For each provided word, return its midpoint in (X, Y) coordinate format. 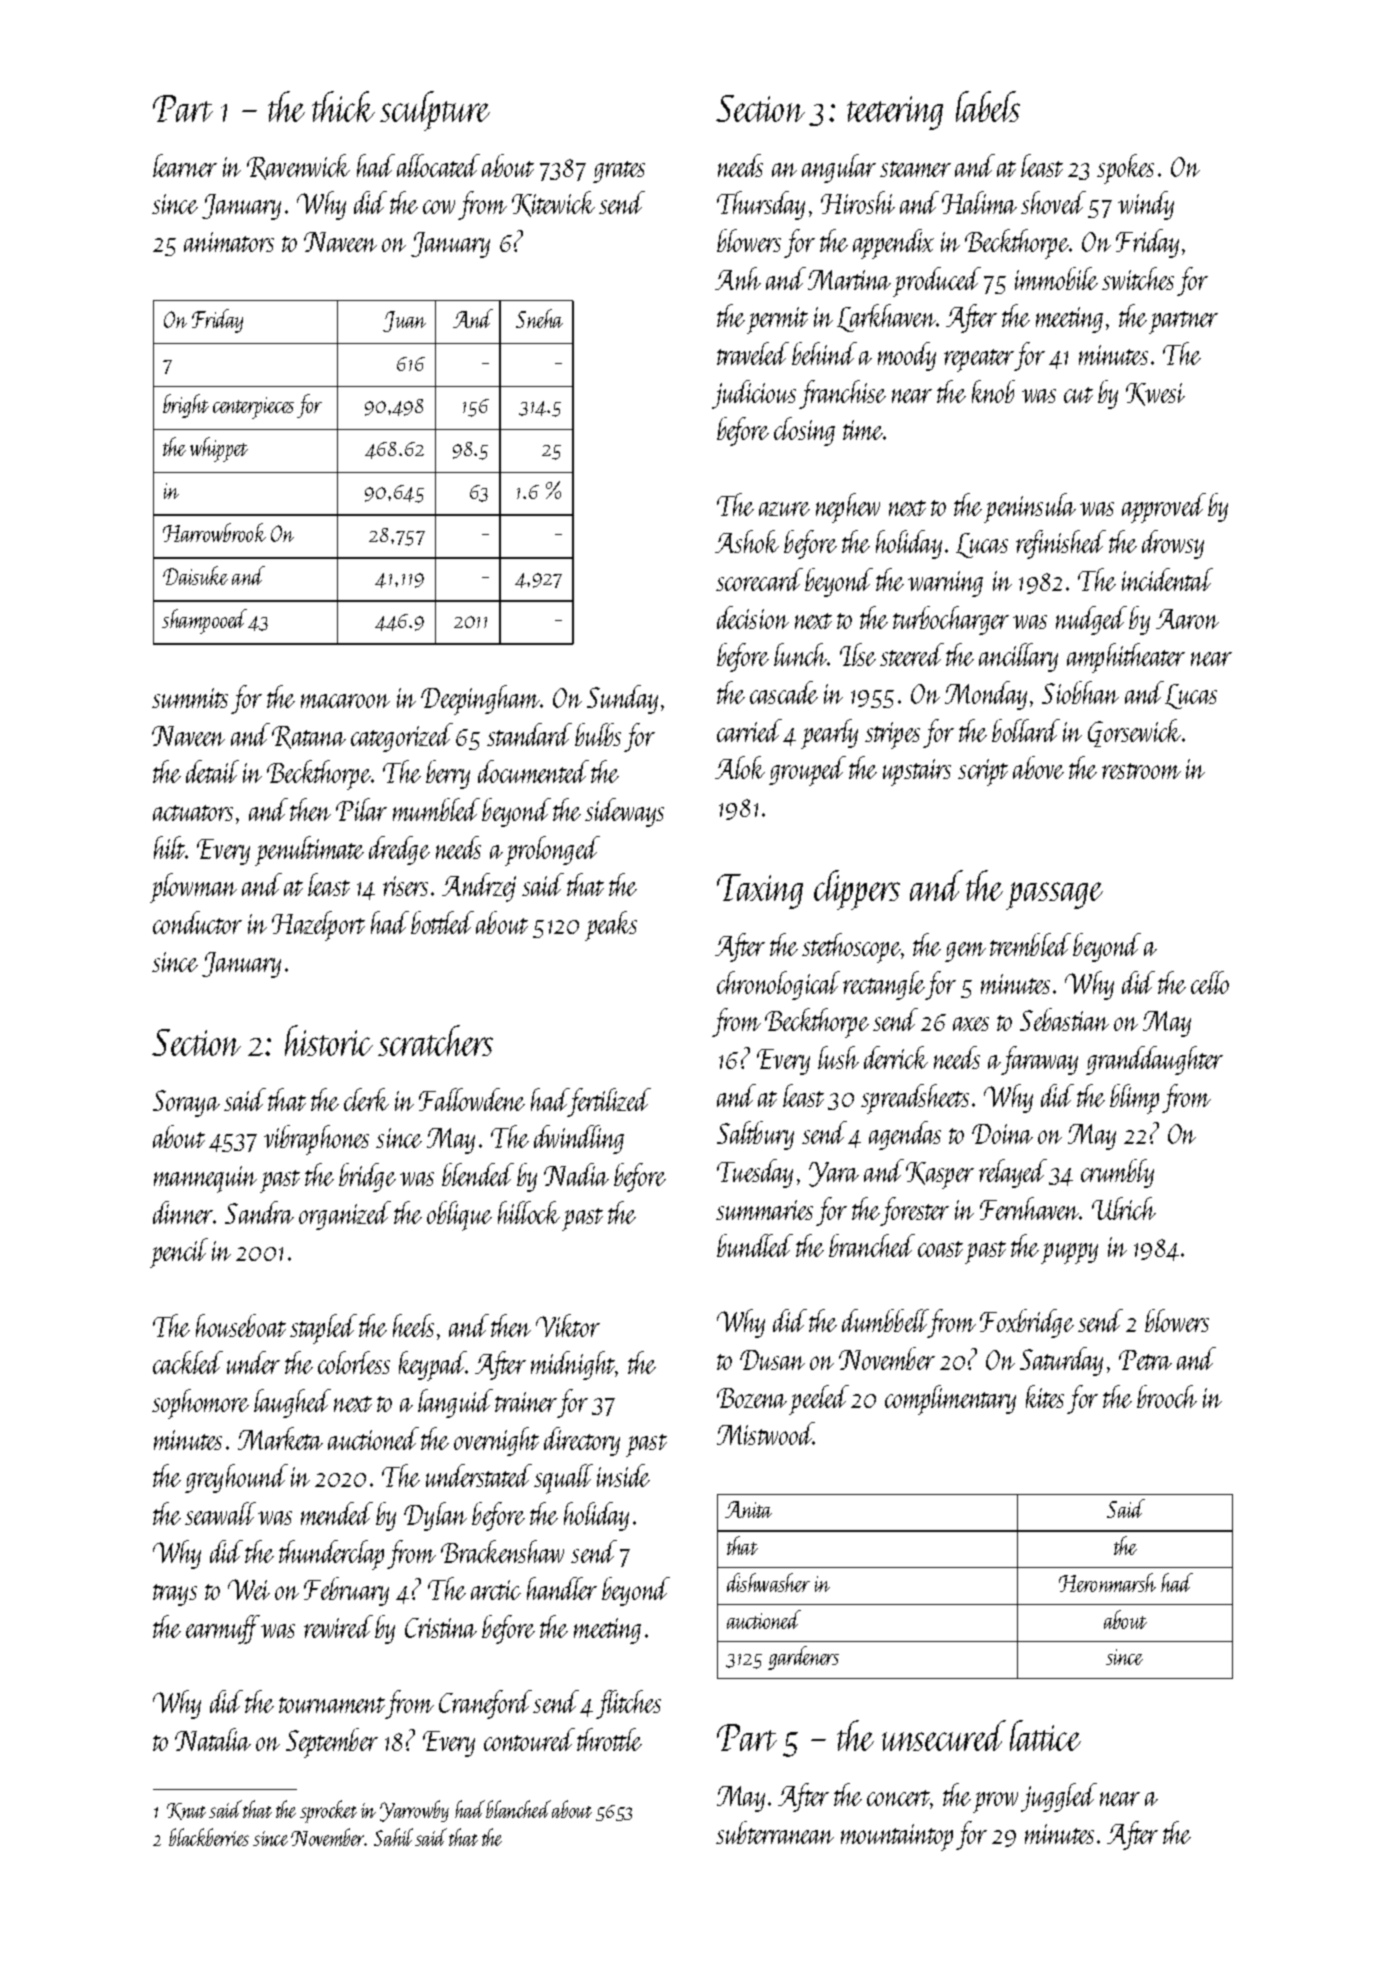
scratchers (435, 1040)
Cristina (441, 1628)
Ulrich (1124, 1208)
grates (619, 172)
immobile (1056, 278)
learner (185, 165)
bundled (755, 1245)
